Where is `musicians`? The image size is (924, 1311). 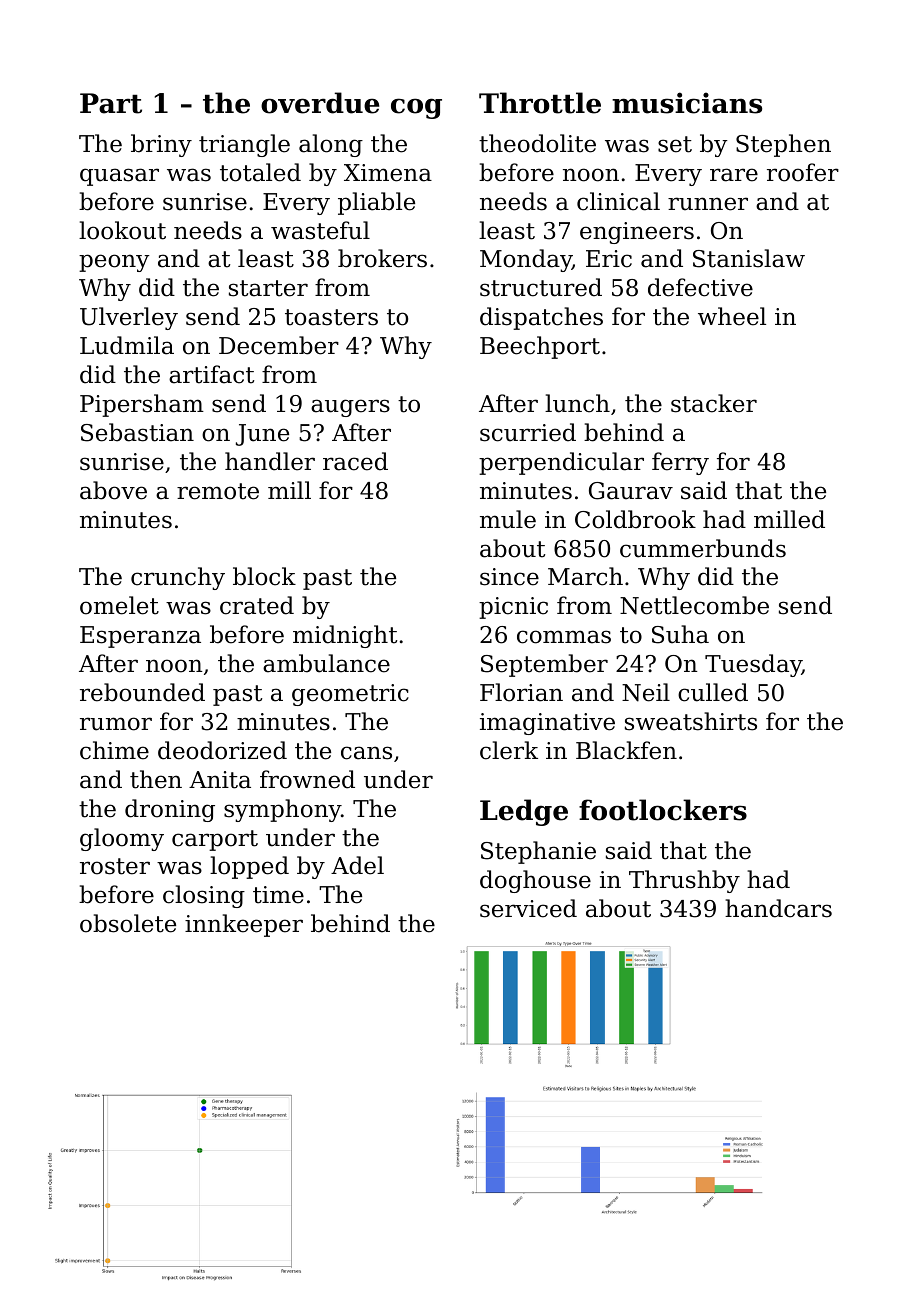
musicians is located at coordinates (687, 103).
